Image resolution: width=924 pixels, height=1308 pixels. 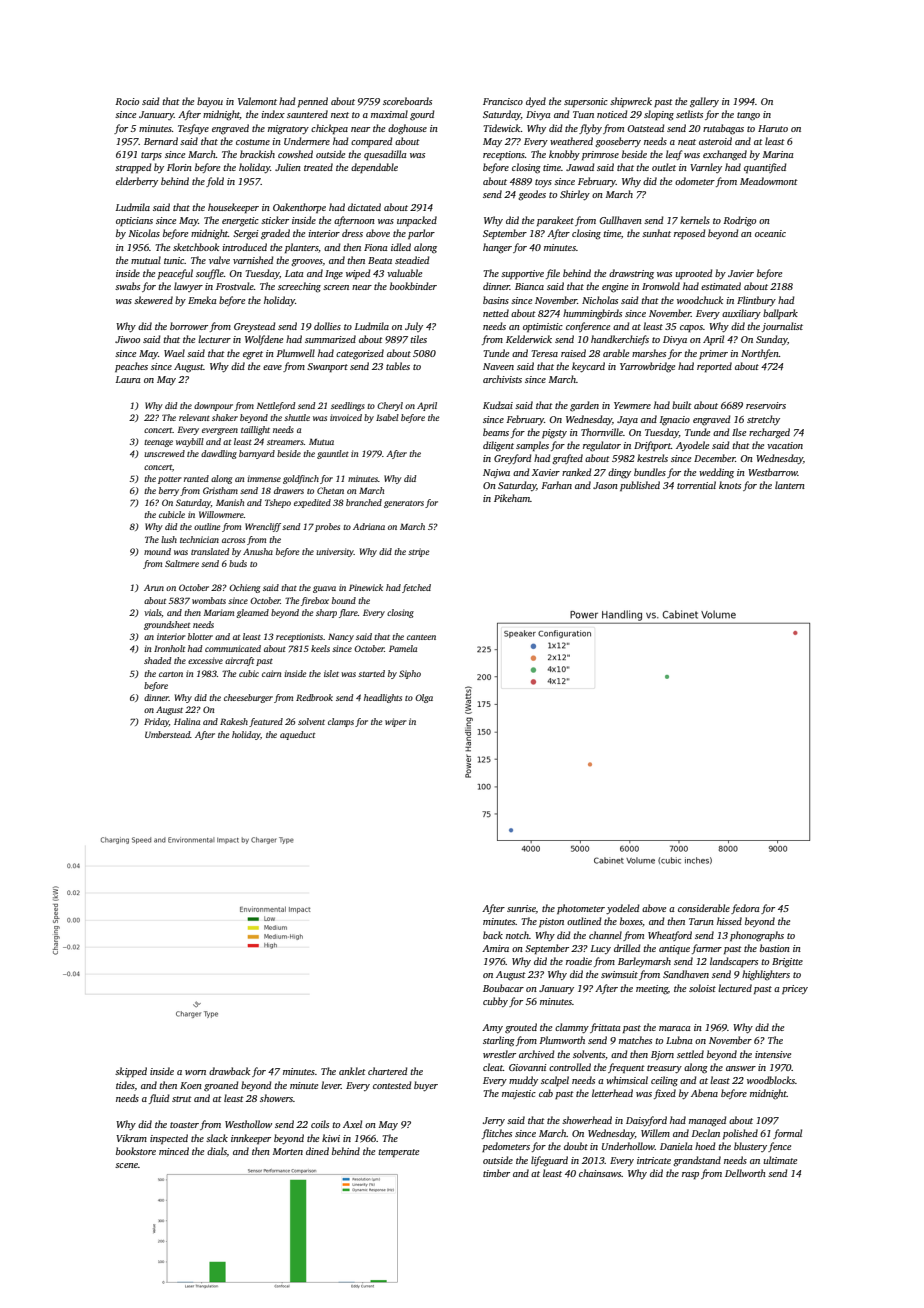 I want to click on Rocio, so click(x=127, y=101).
